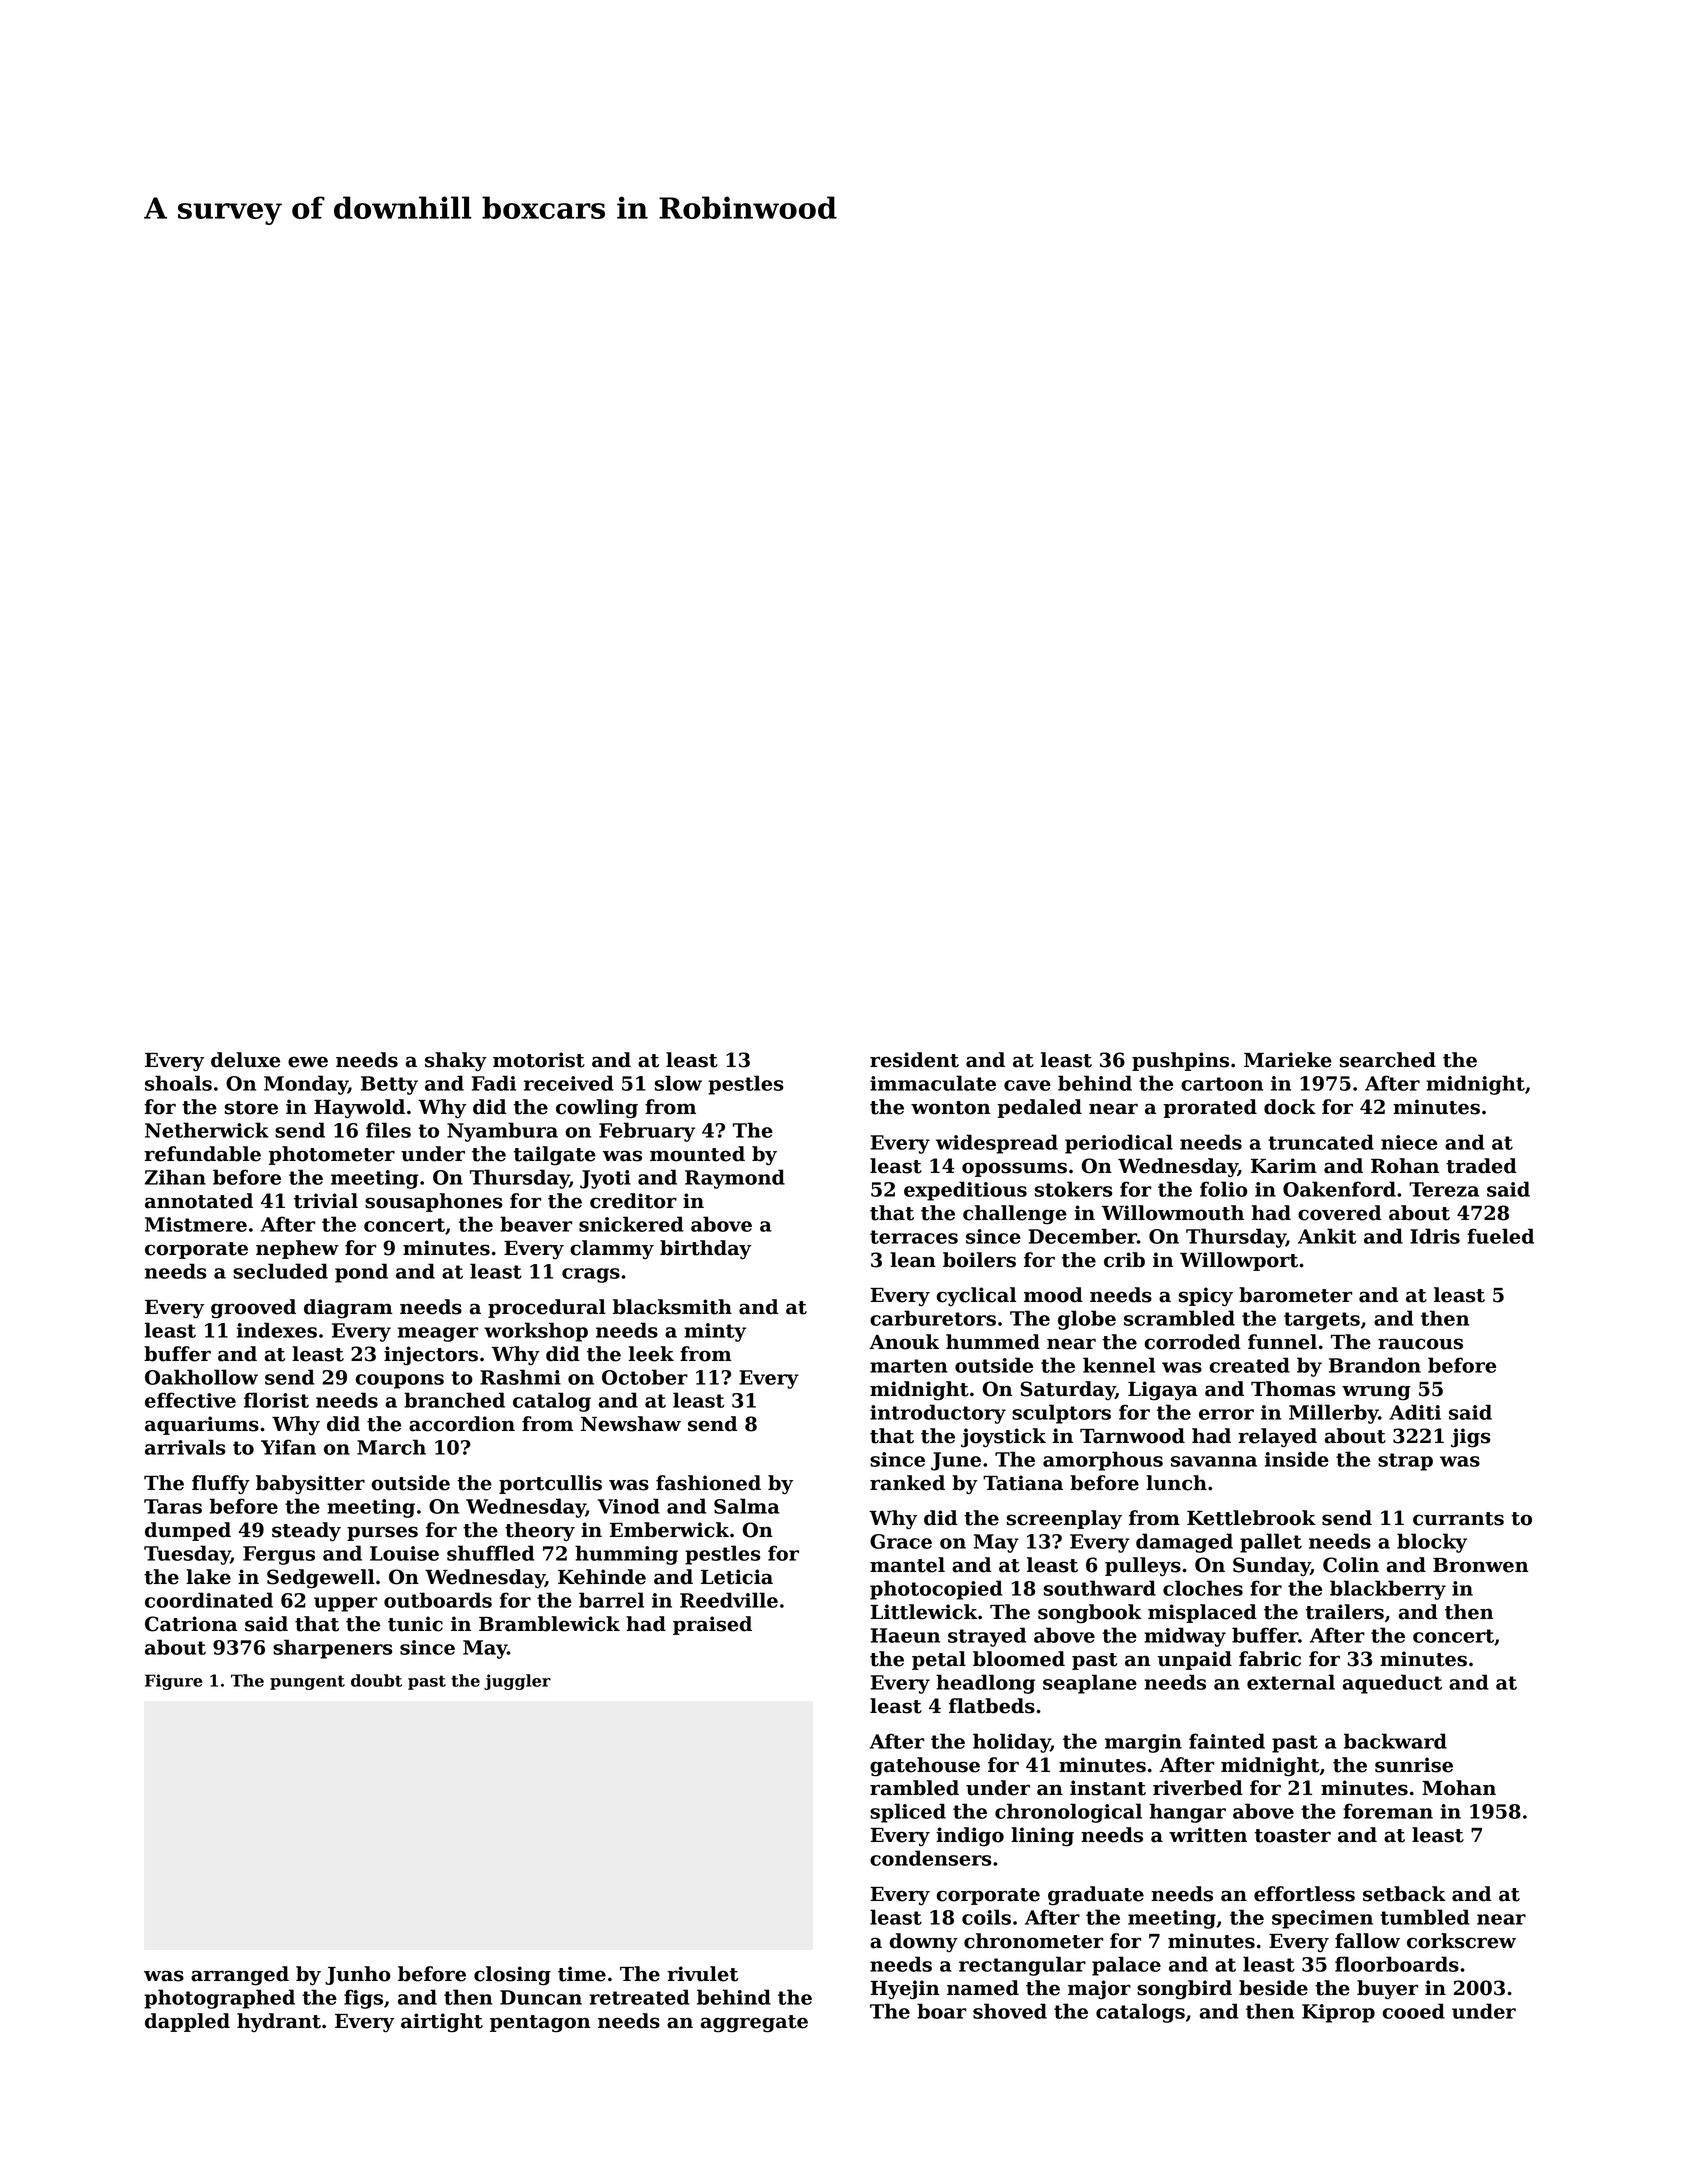  Describe the element at coordinates (914, 1060) in the document. I see `resident` at that location.
